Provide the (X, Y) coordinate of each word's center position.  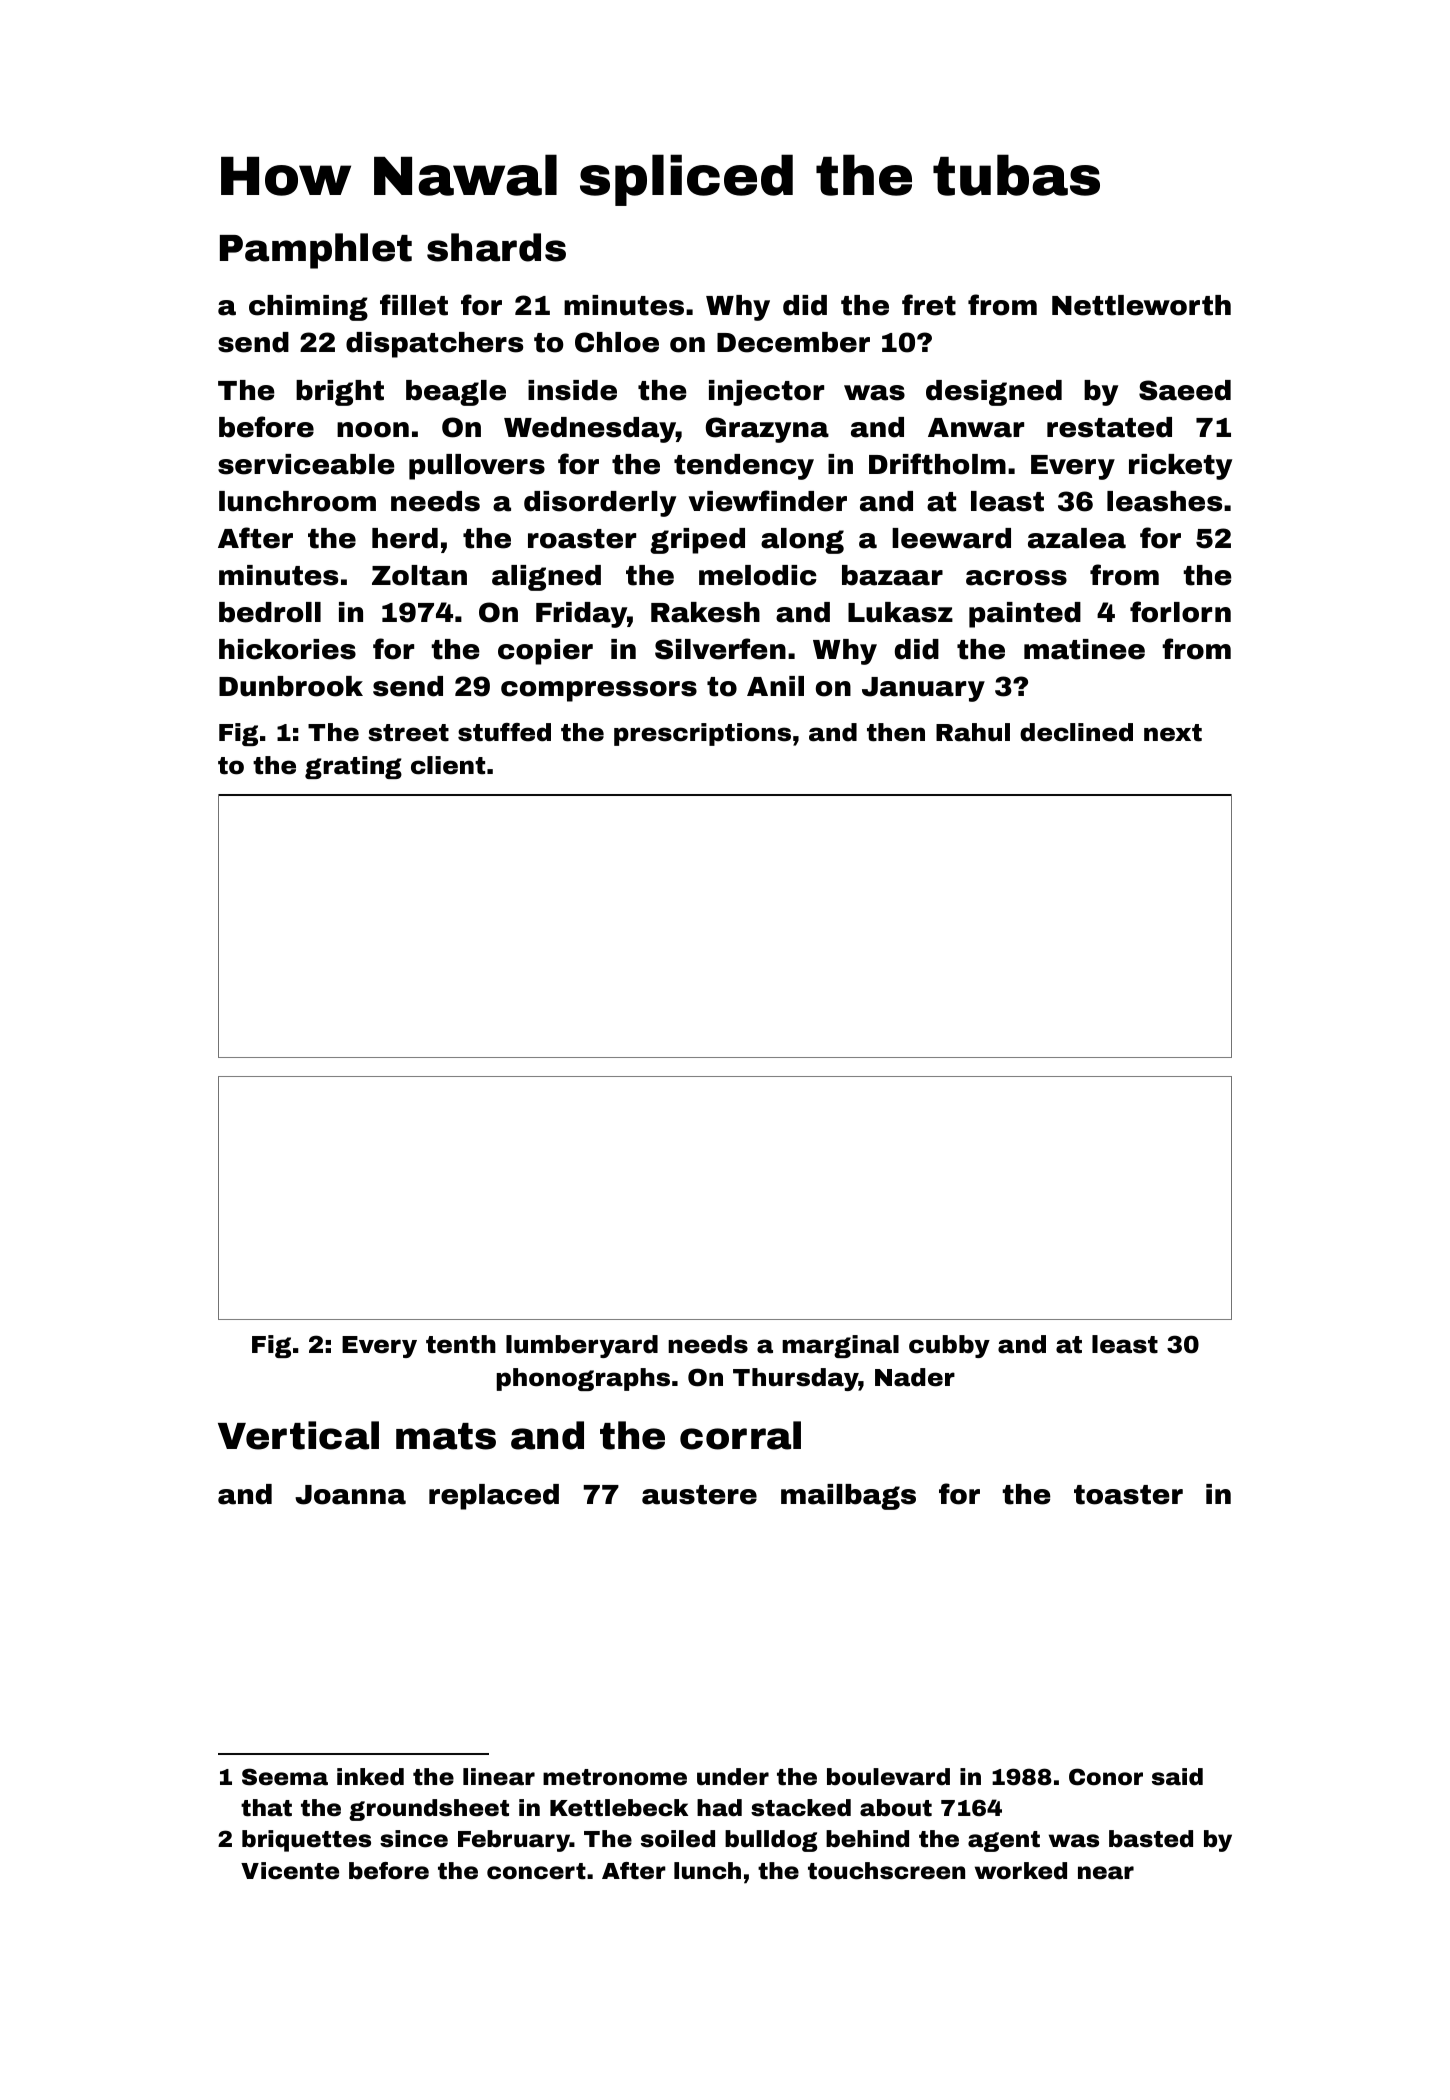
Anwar (976, 428)
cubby (949, 1346)
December (793, 342)
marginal (840, 1346)
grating (353, 767)
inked (370, 1777)
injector (766, 393)
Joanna (350, 1495)
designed (994, 393)
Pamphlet (316, 251)
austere (699, 1495)
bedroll (270, 612)
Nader (915, 1377)
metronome (615, 1777)
